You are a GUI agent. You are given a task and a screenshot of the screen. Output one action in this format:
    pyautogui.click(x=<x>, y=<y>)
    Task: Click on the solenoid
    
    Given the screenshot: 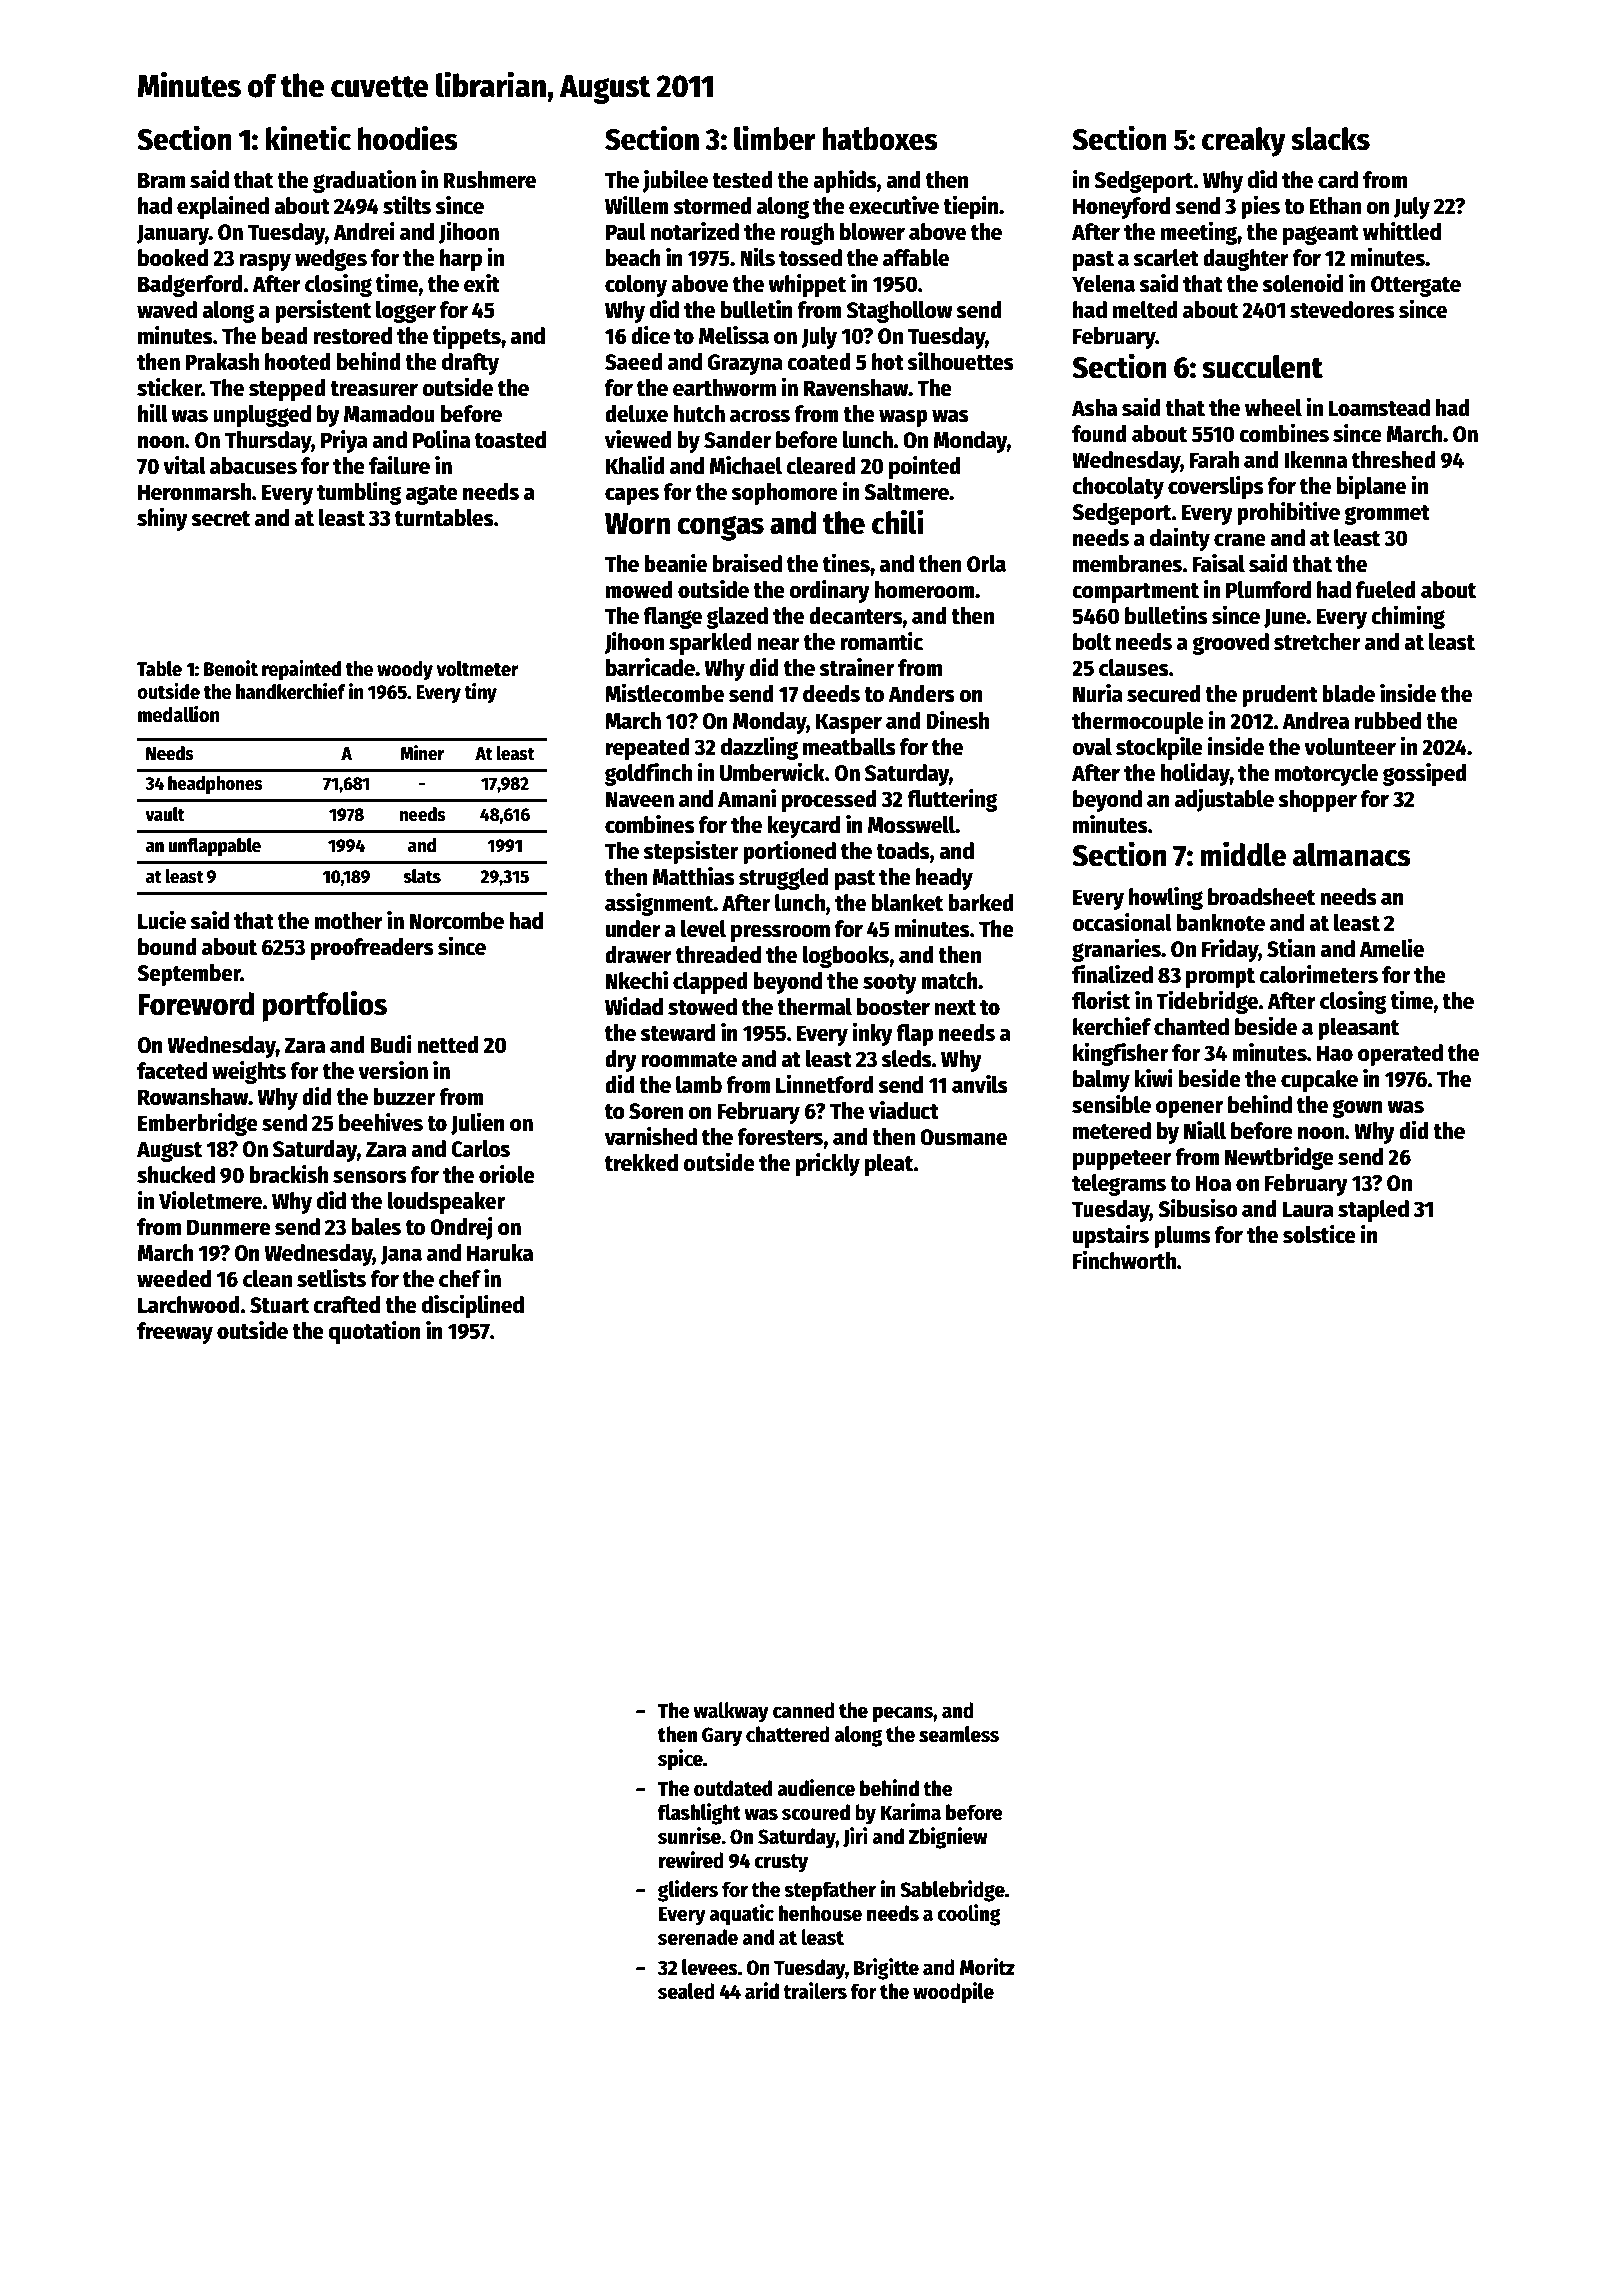 What is the action you would take?
    pyautogui.click(x=1302, y=283)
